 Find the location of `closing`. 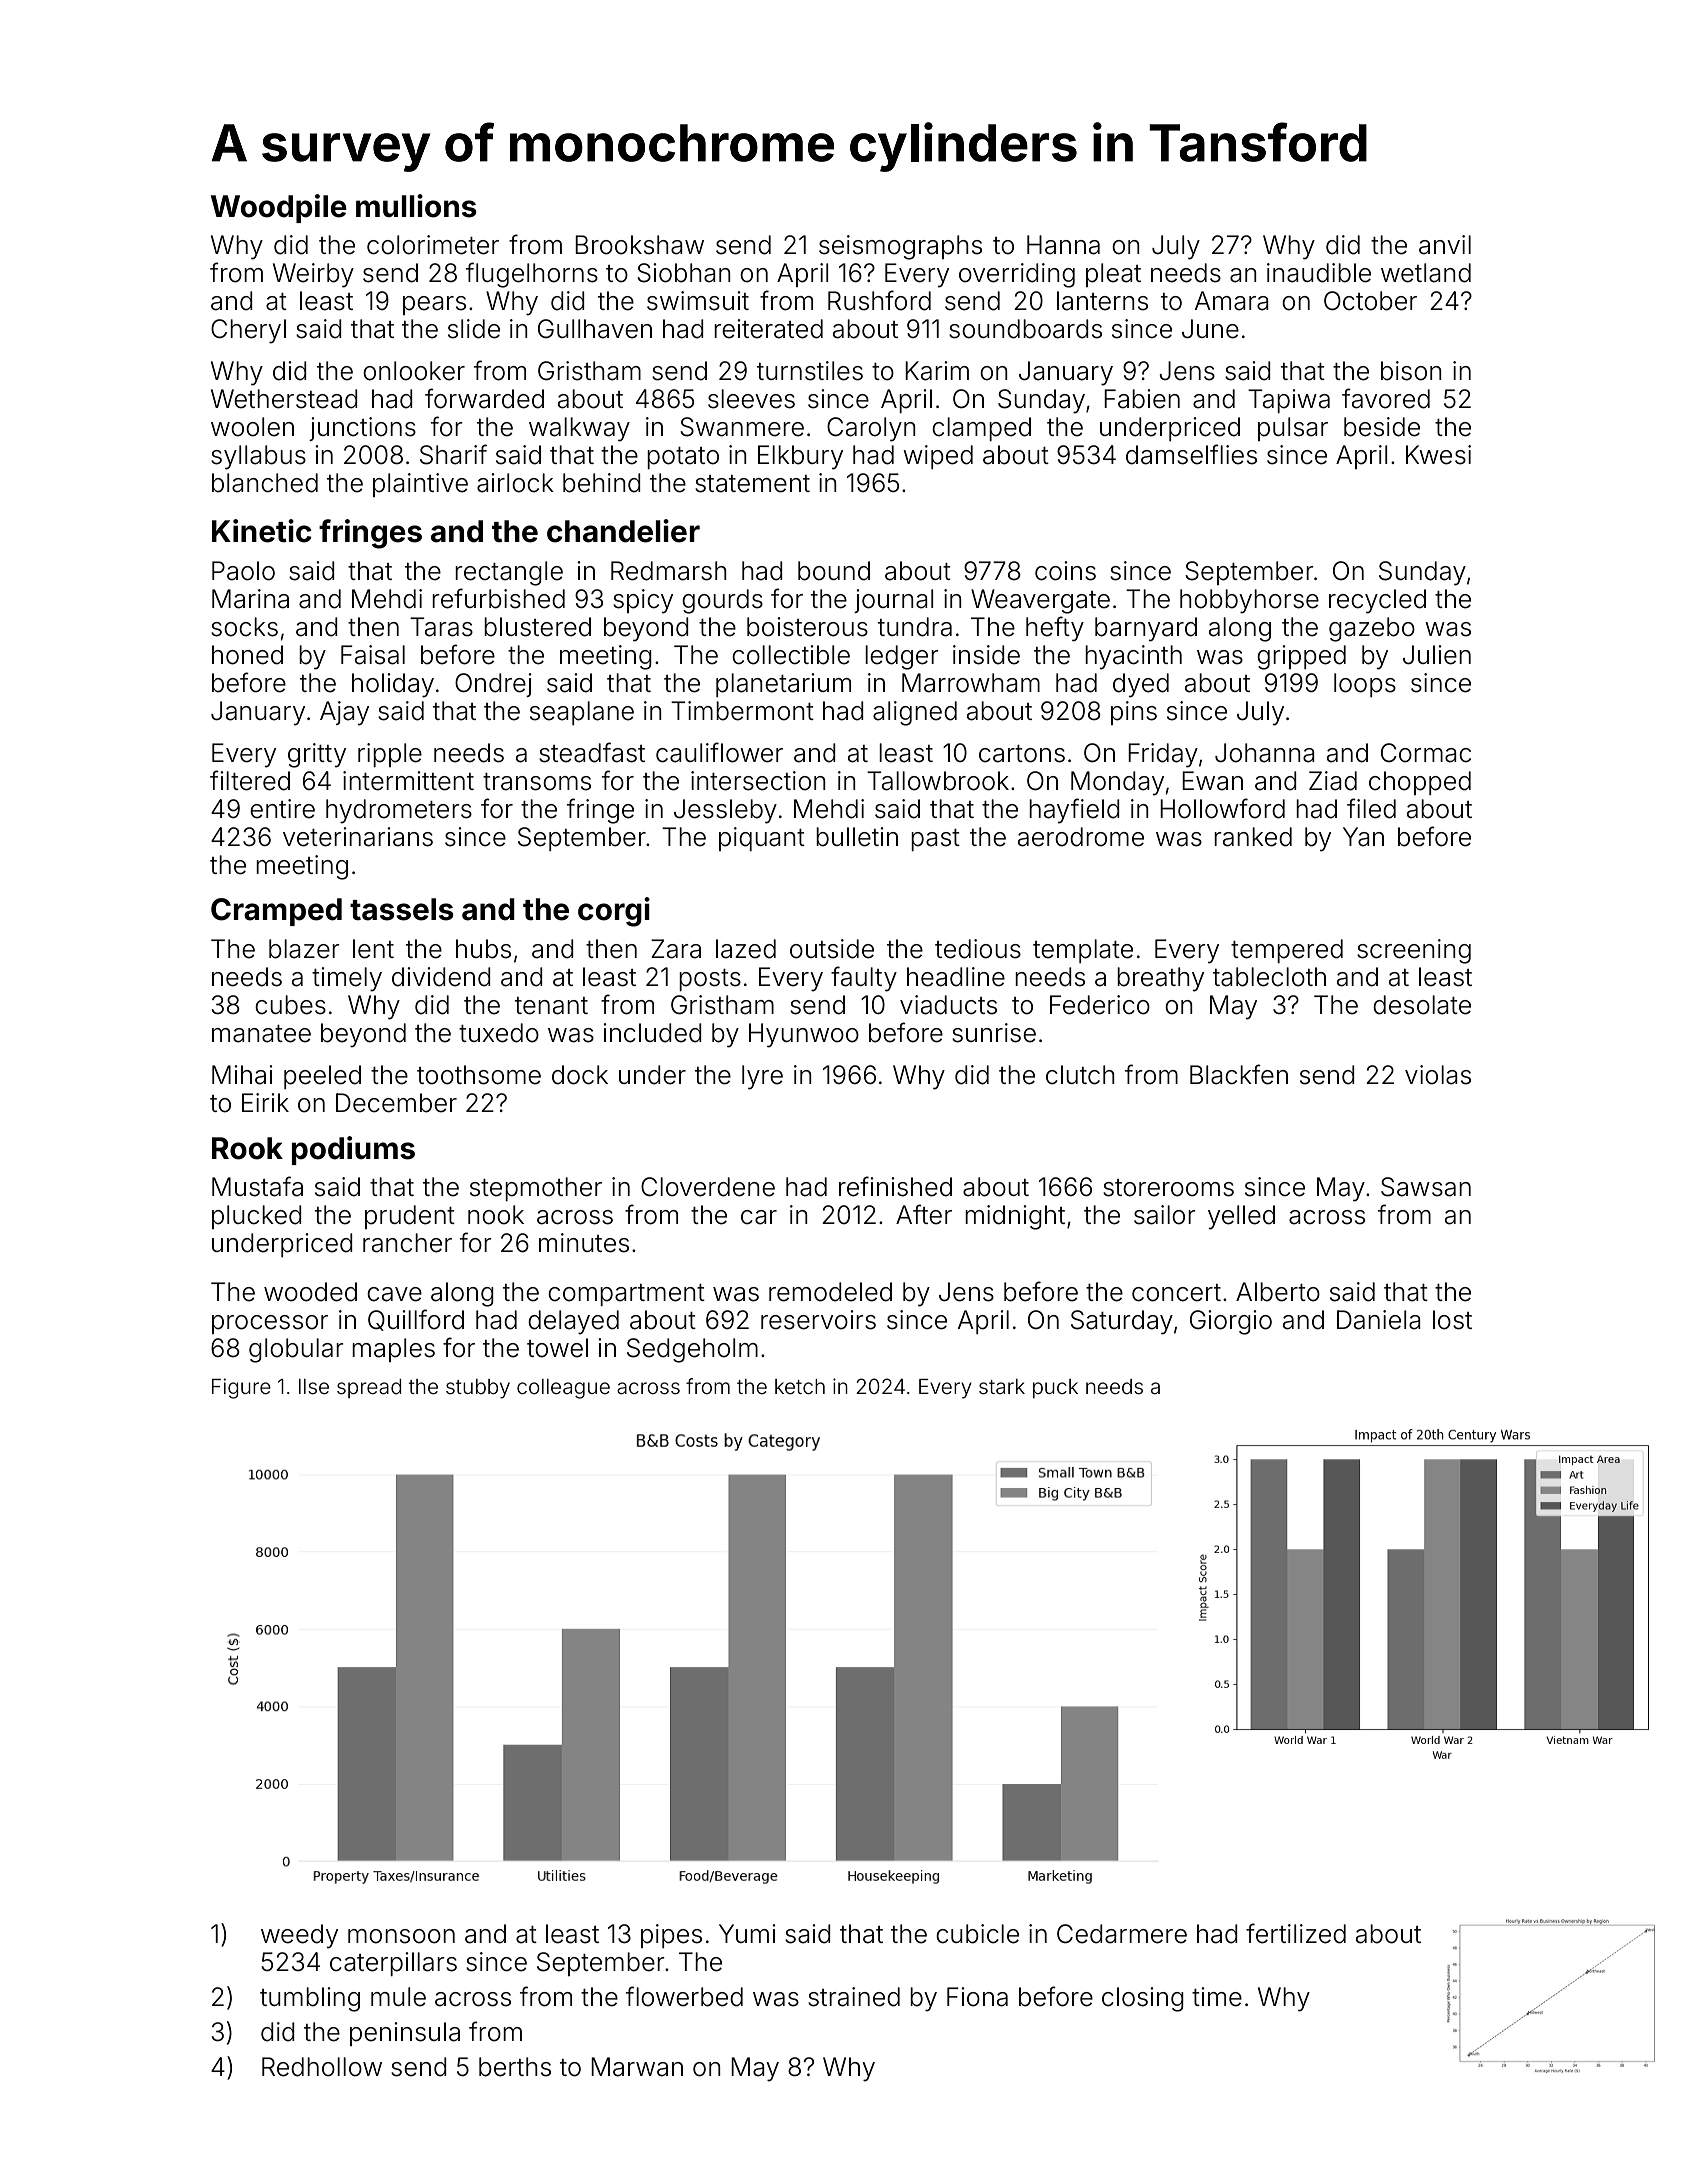

closing is located at coordinates (1143, 1999).
